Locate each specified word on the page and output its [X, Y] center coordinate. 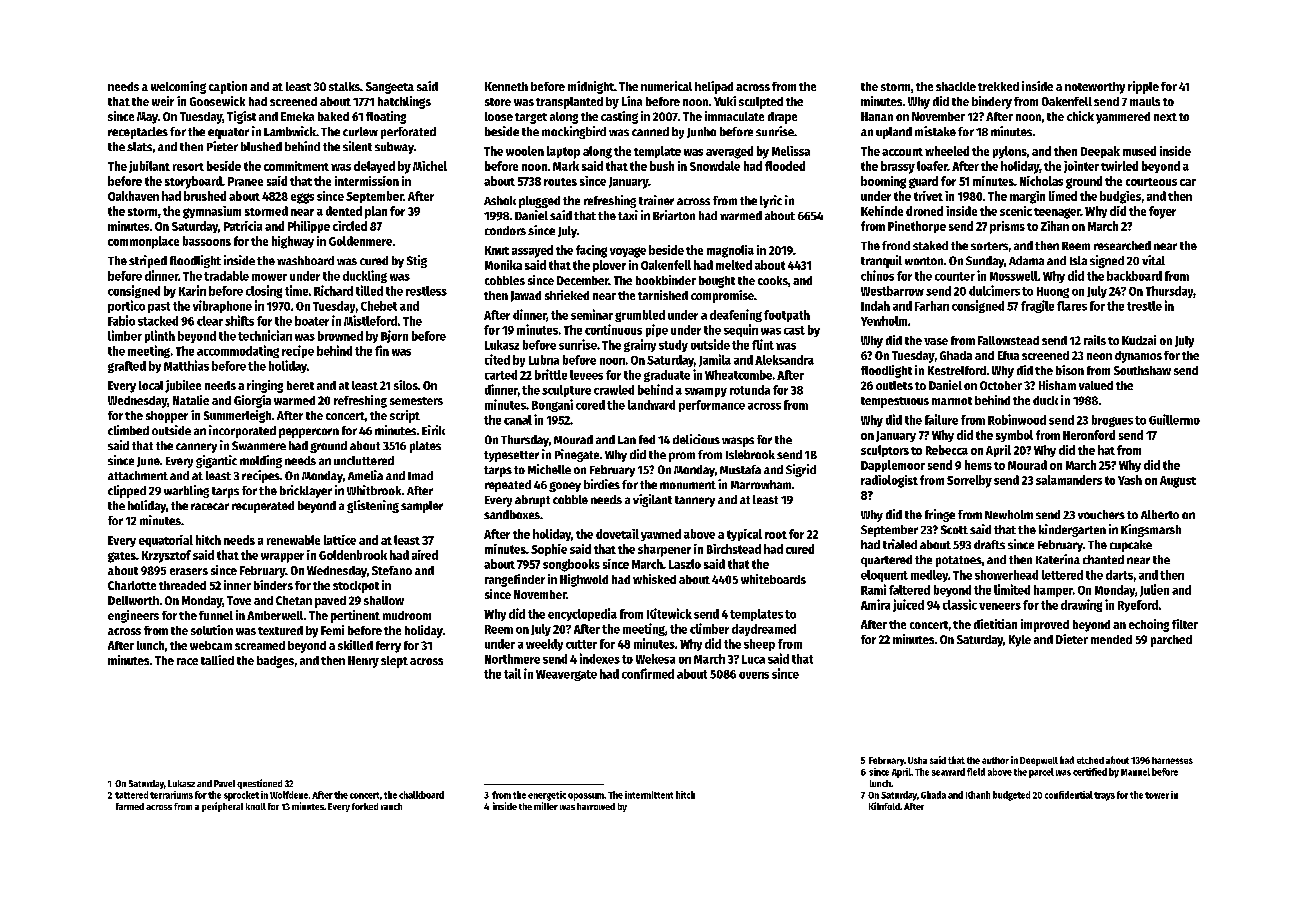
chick [1080, 116]
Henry [363, 662]
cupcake [1131, 546]
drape [782, 118]
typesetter [511, 456]
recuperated [263, 507]
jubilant [149, 167]
